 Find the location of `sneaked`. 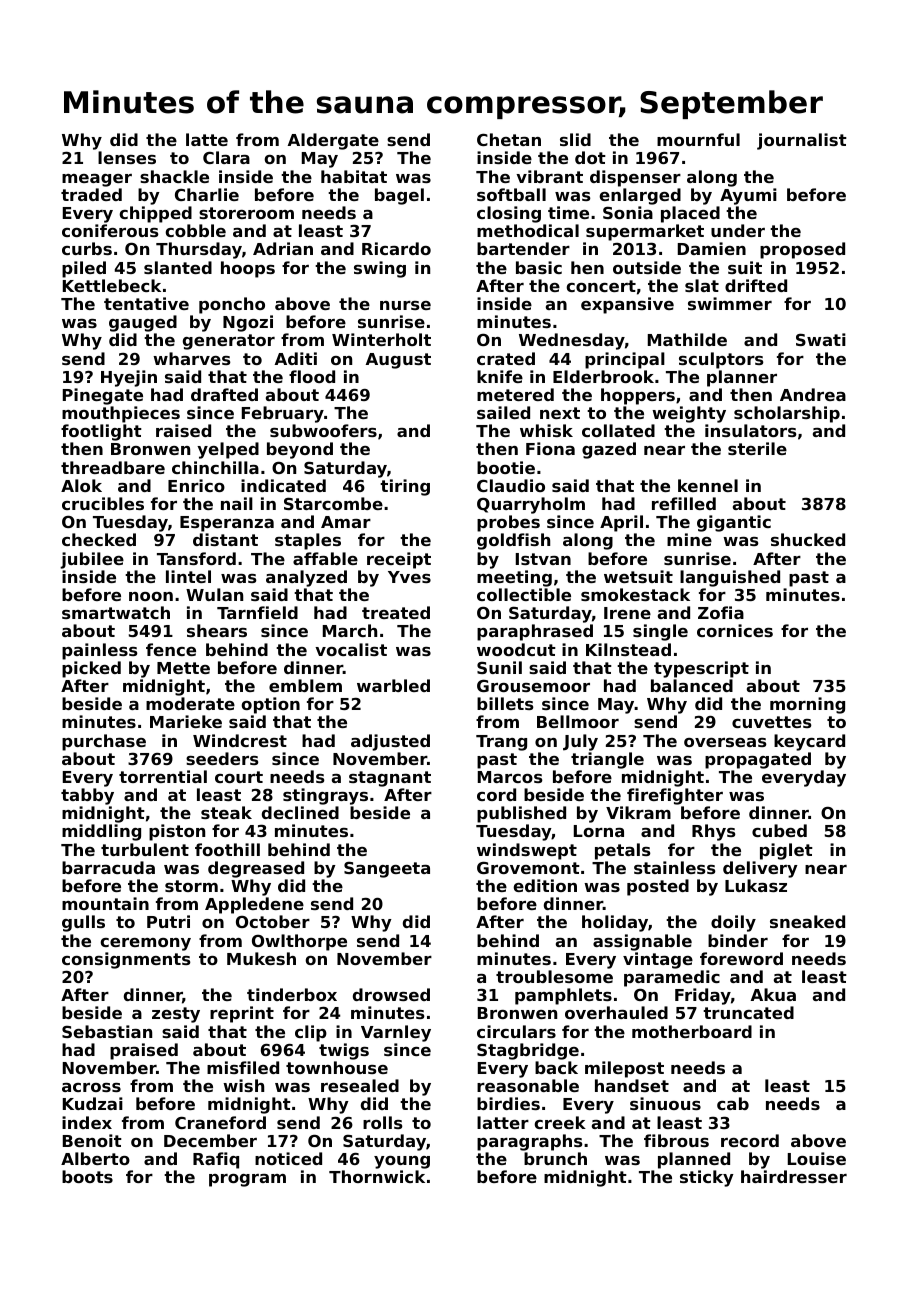

sneaked is located at coordinates (807, 921).
